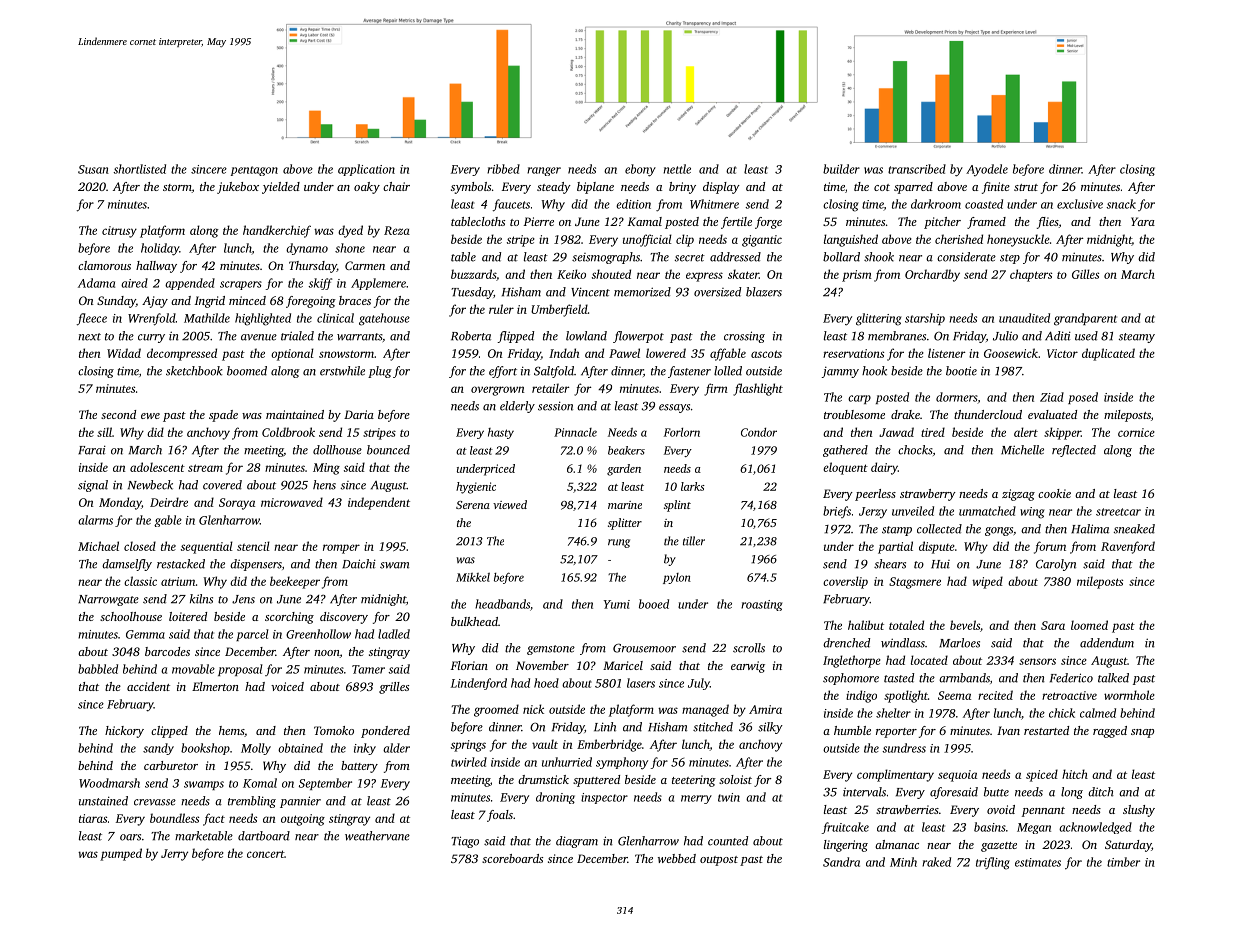 The image size is (1233, 952). I want to click on streetcar, so click(1118, 512).
